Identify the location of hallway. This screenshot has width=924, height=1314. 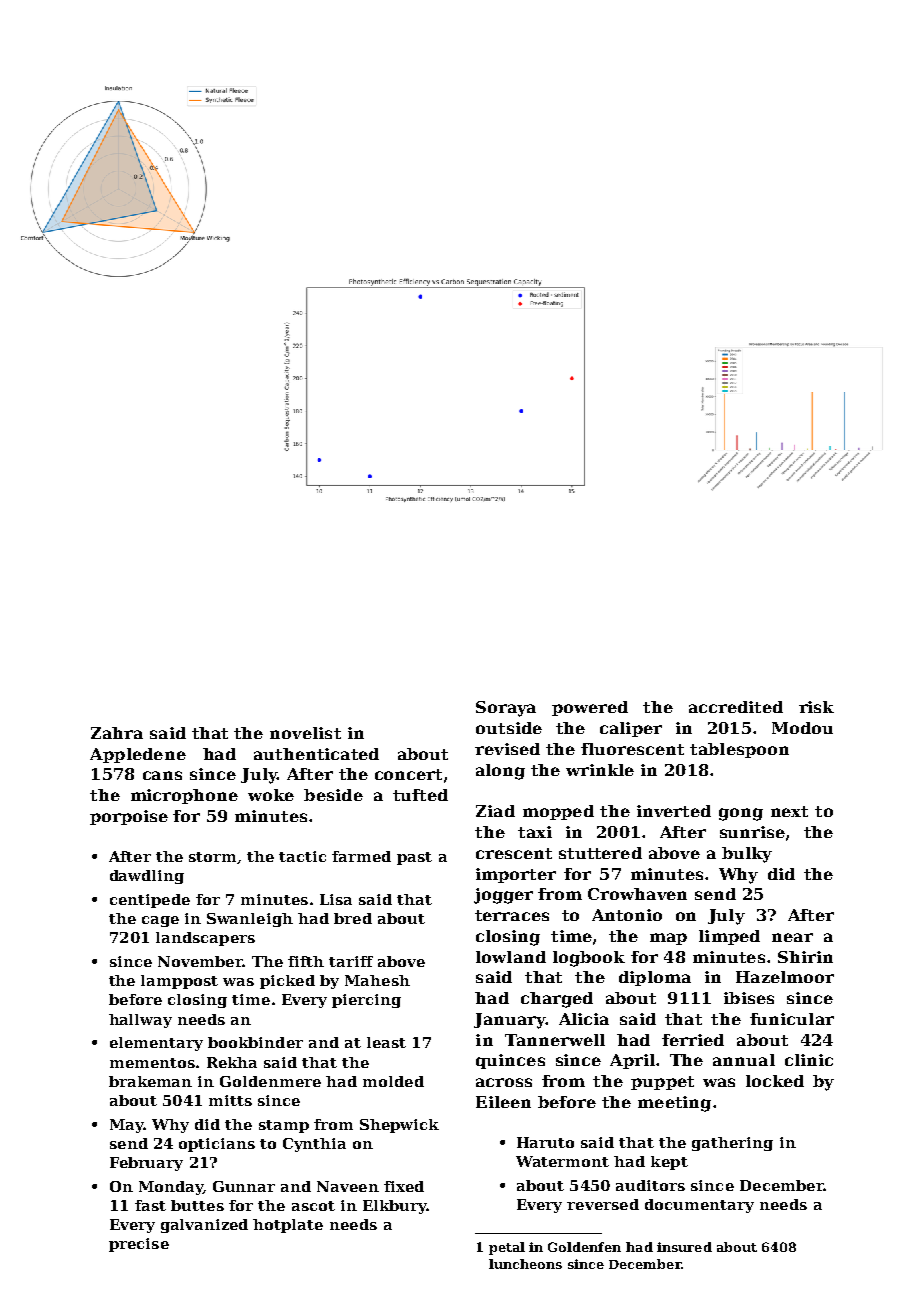
(140, 1021).
